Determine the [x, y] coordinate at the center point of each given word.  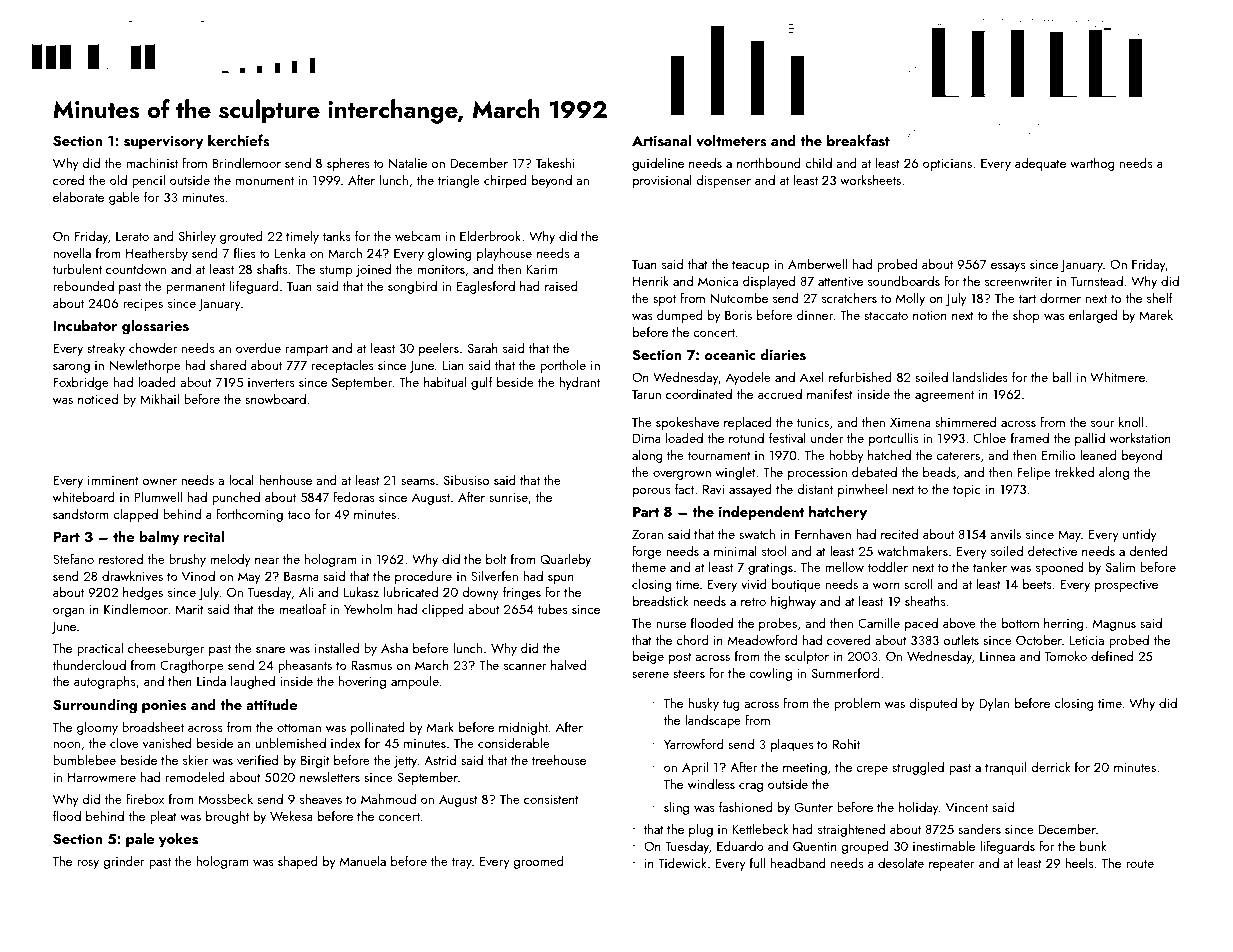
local [241, 480]
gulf [482, 383]
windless [711, 784]
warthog [1092, 164]
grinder [124, 862]
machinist [152, 162]
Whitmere [1117, 377]
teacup [750, 266]
